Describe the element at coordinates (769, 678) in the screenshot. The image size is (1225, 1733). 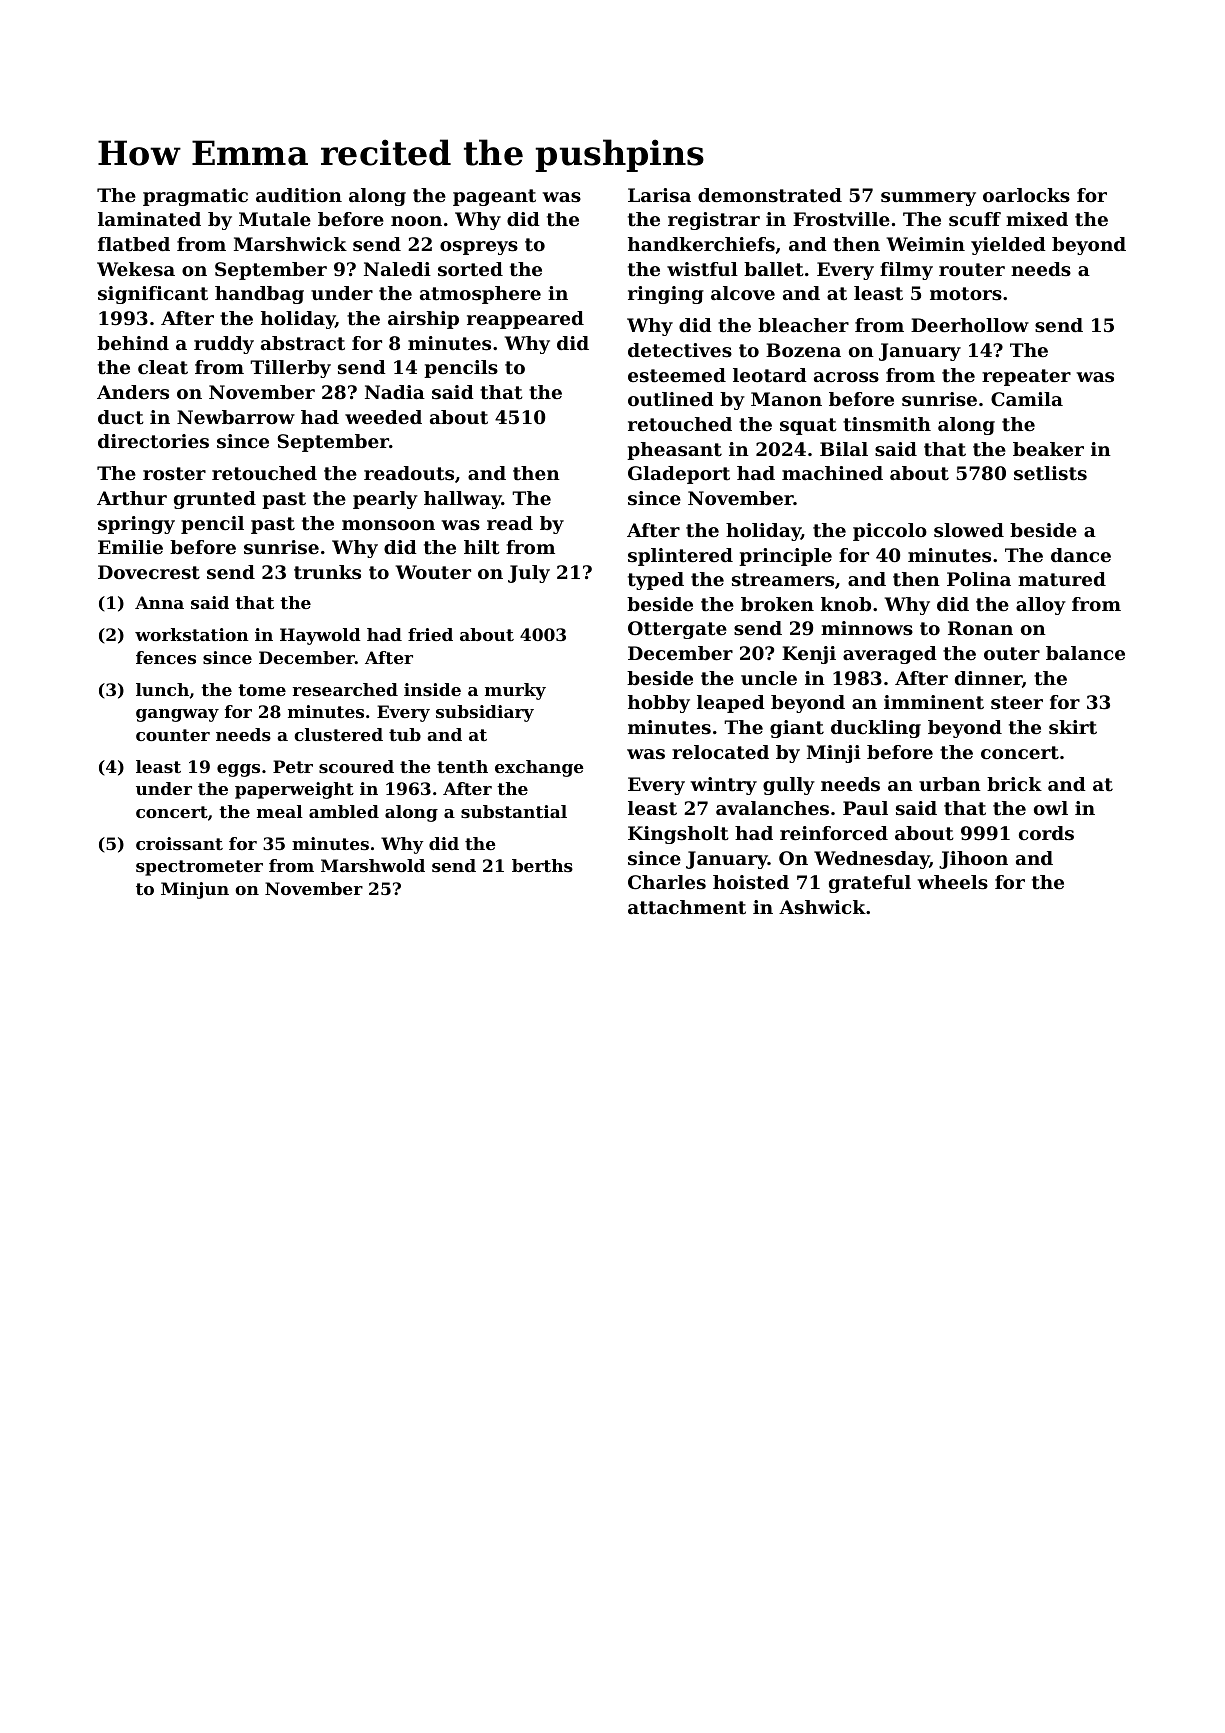
I see `uncle` at that location.
